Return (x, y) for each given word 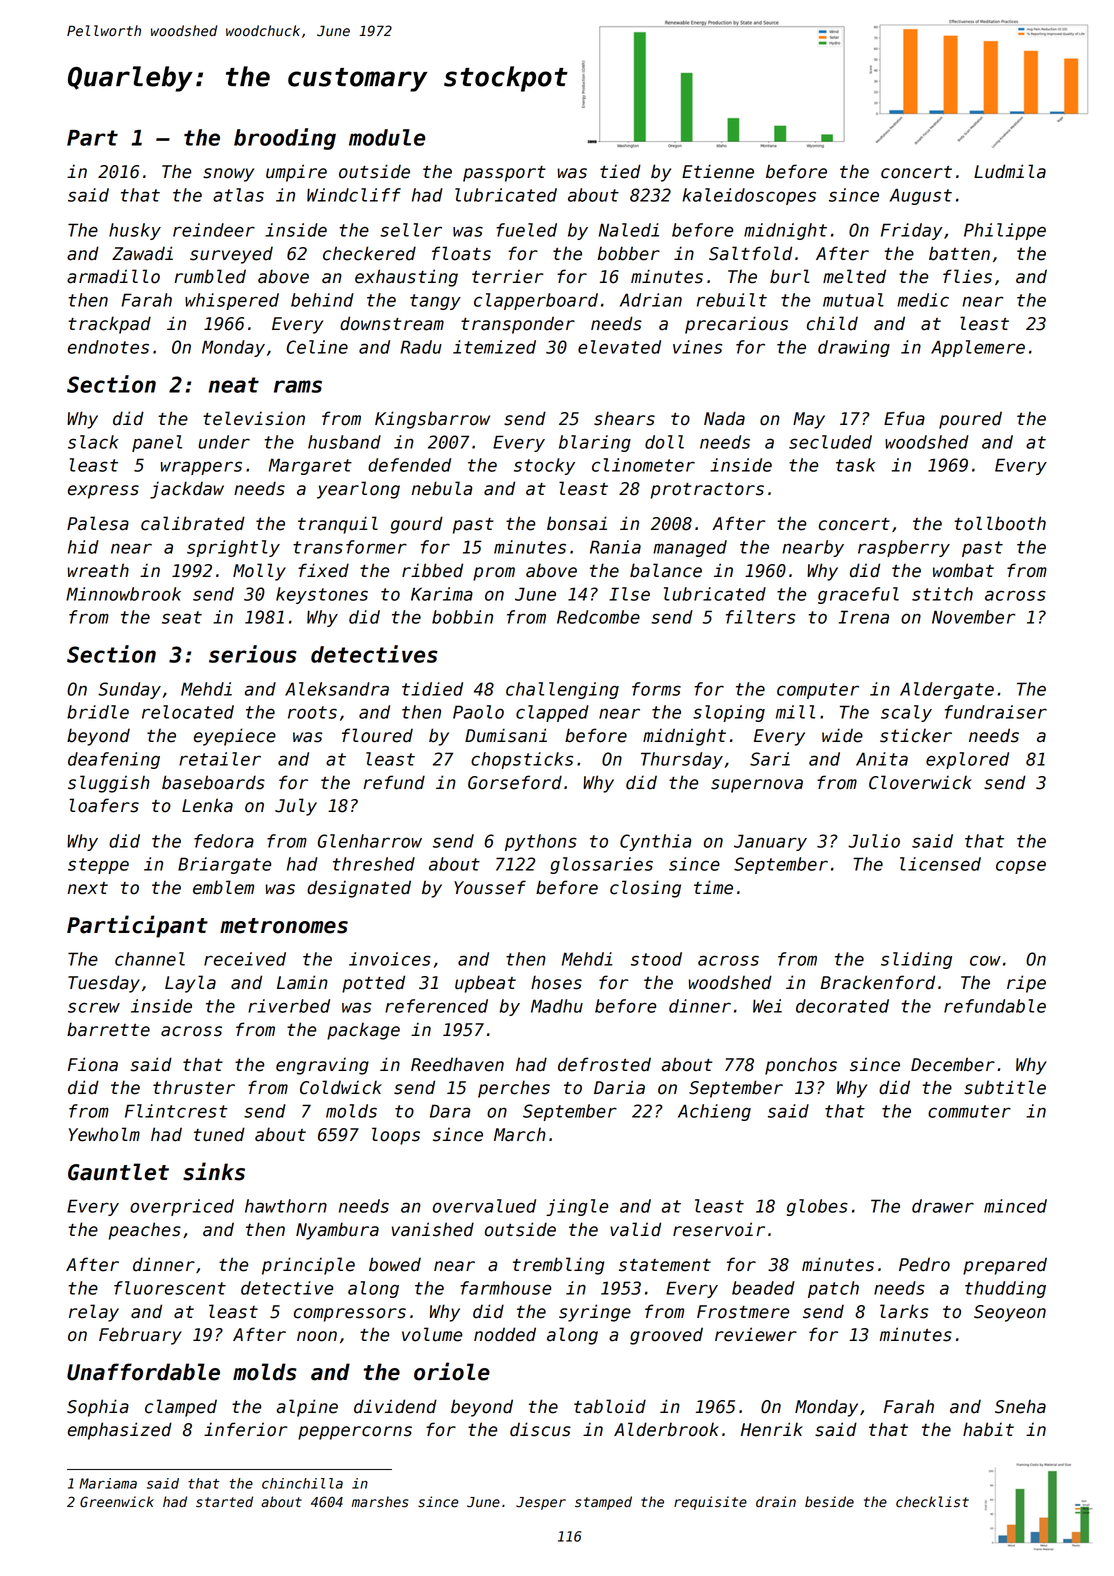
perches (514, 1089)
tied (620, 171)
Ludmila (1010, 171)
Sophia (98, 1408)
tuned (219, 1134)
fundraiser (996, 712)
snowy (228, 175)
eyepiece (235, 737)
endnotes (108, 347)
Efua (904, 418)
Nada (724, 418)
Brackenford (878, 982)
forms (656, 689)
